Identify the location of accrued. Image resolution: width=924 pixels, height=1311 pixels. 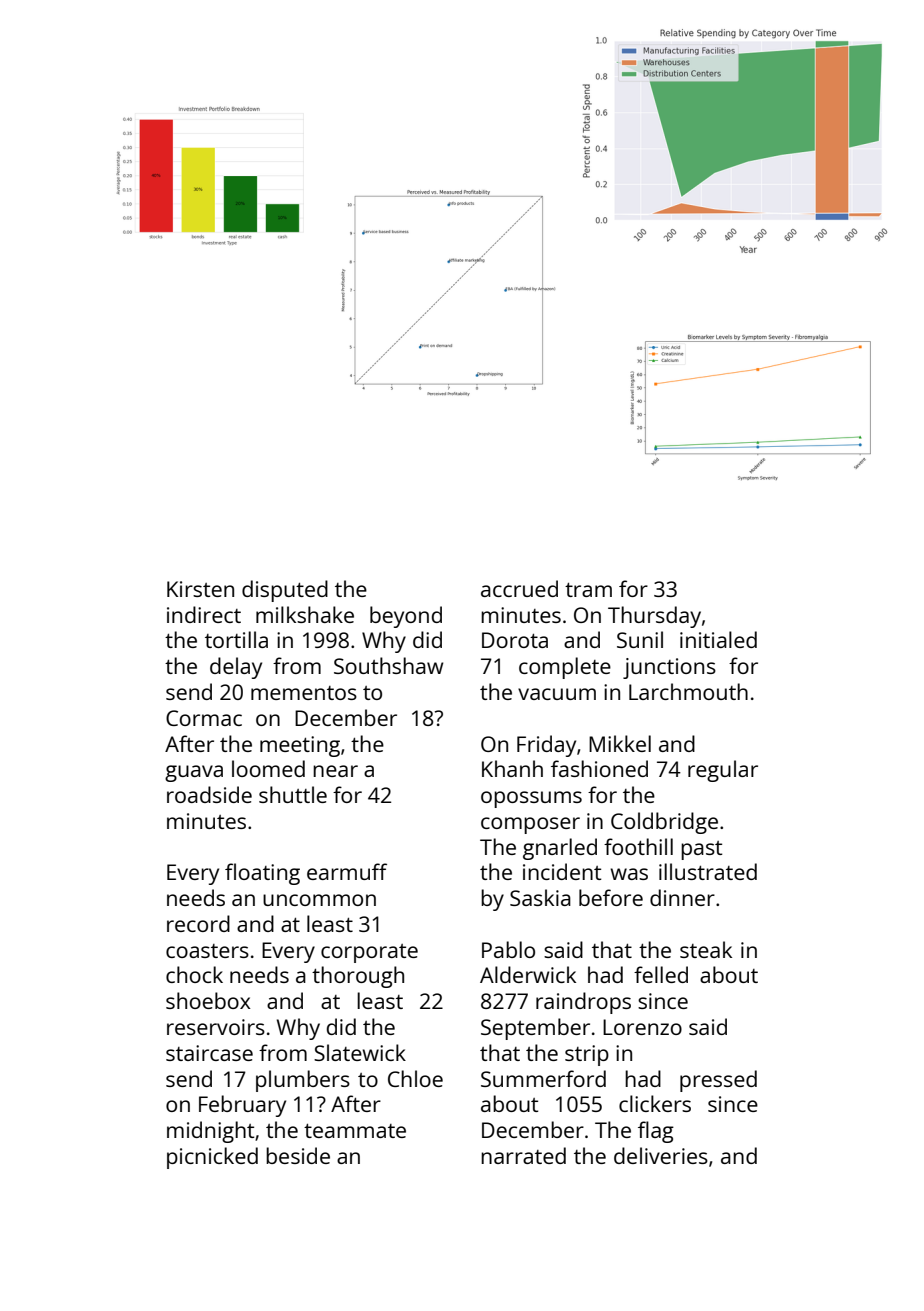
(519, 588).
